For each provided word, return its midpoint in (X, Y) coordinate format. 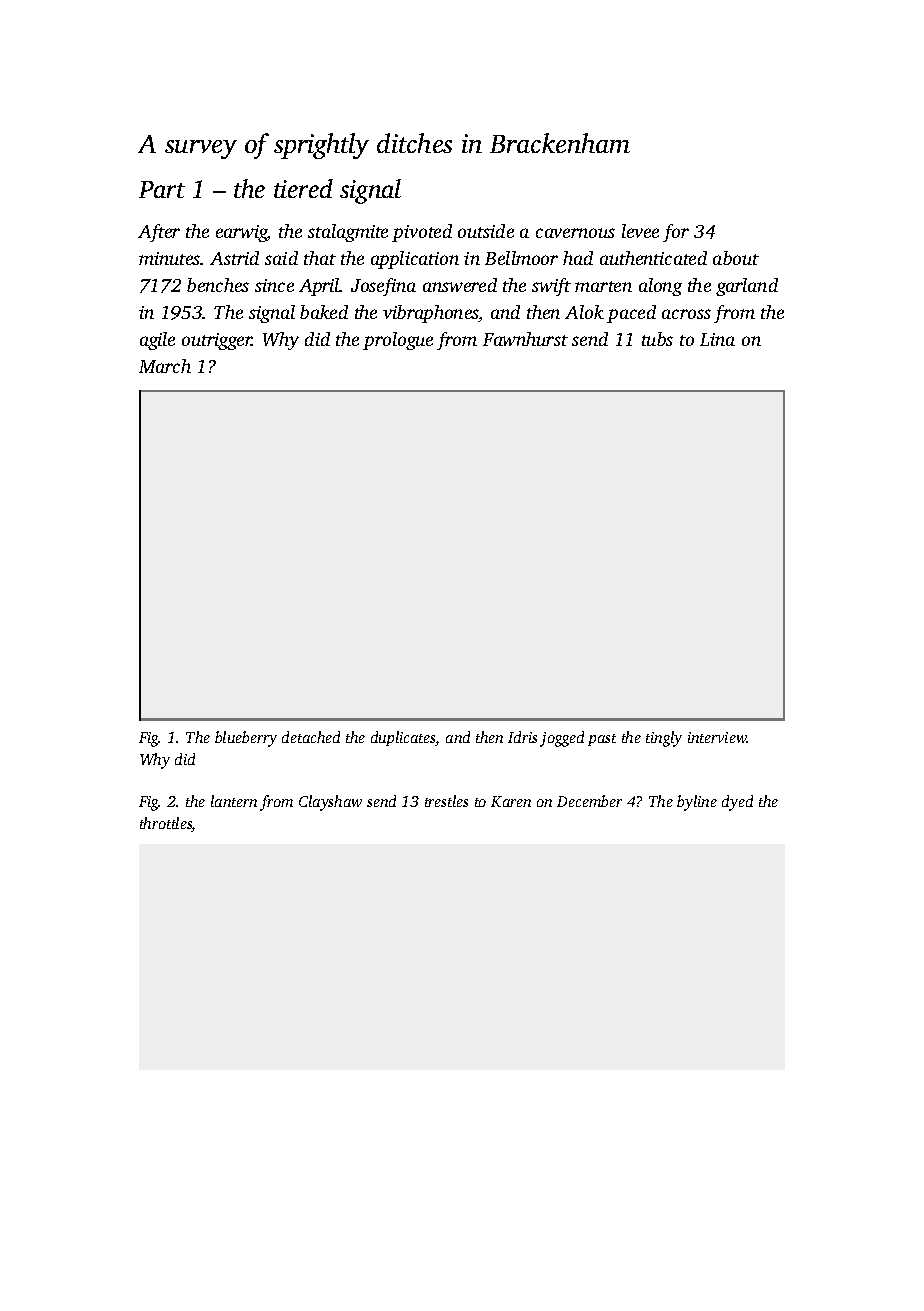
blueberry (246, 739)
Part (162, 189)
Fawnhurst (525, 339)
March (165, 366)
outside (486, 231)
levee (640, 231)
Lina (717, 339)
